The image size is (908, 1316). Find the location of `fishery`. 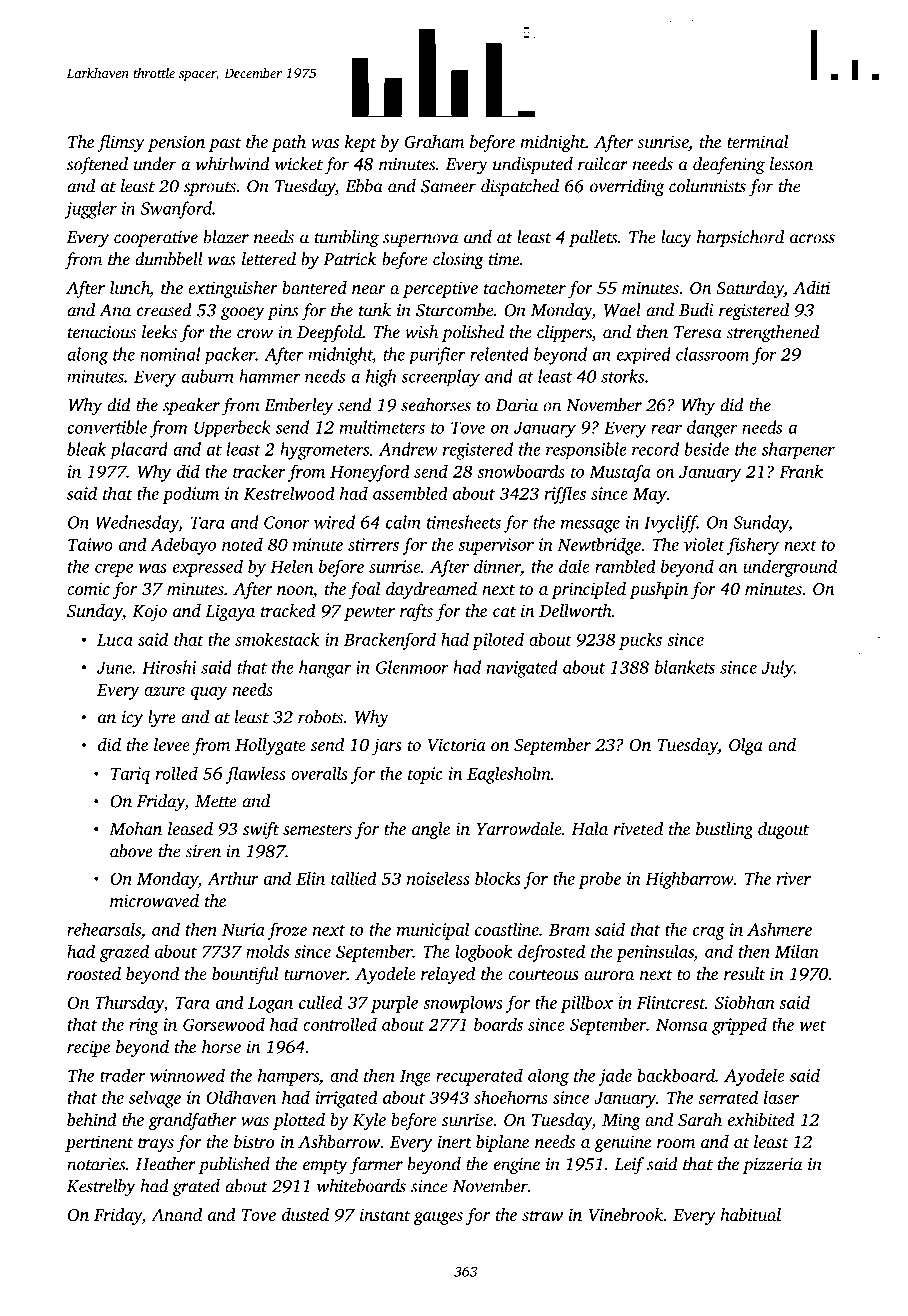

fishery is located at coordinates (753, 546).
